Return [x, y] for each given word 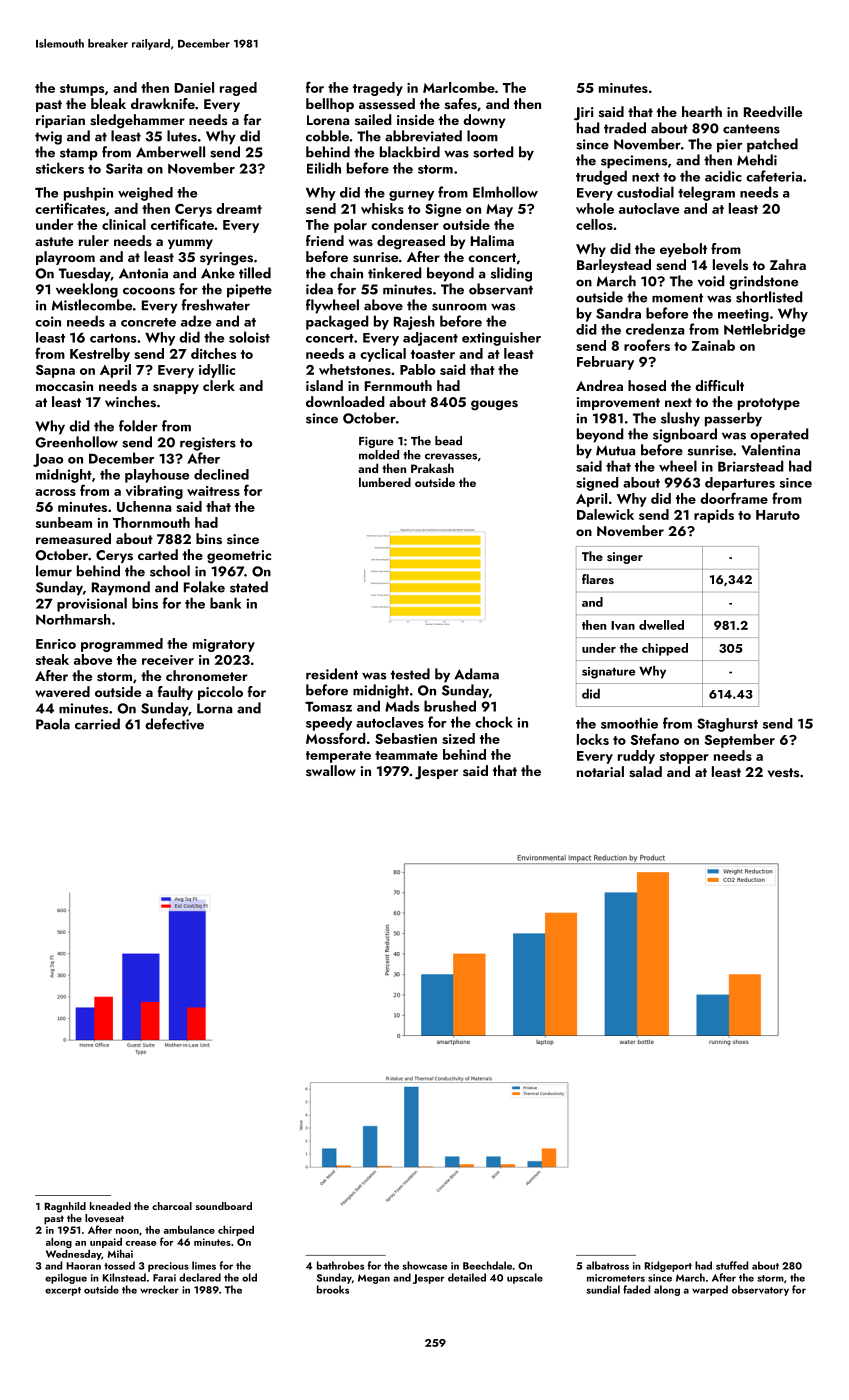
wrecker [159, 1289]
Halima [492, 240]
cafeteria [774, 176]
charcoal [172, 1206]
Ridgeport [668, 1266]
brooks [333, 1289]
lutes [182, 136]
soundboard [224, 1206]
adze [196, 321]
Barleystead [614, 266]
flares [598, 579]
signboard [685, 435]
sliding [511, 274]
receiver [168, 660]
